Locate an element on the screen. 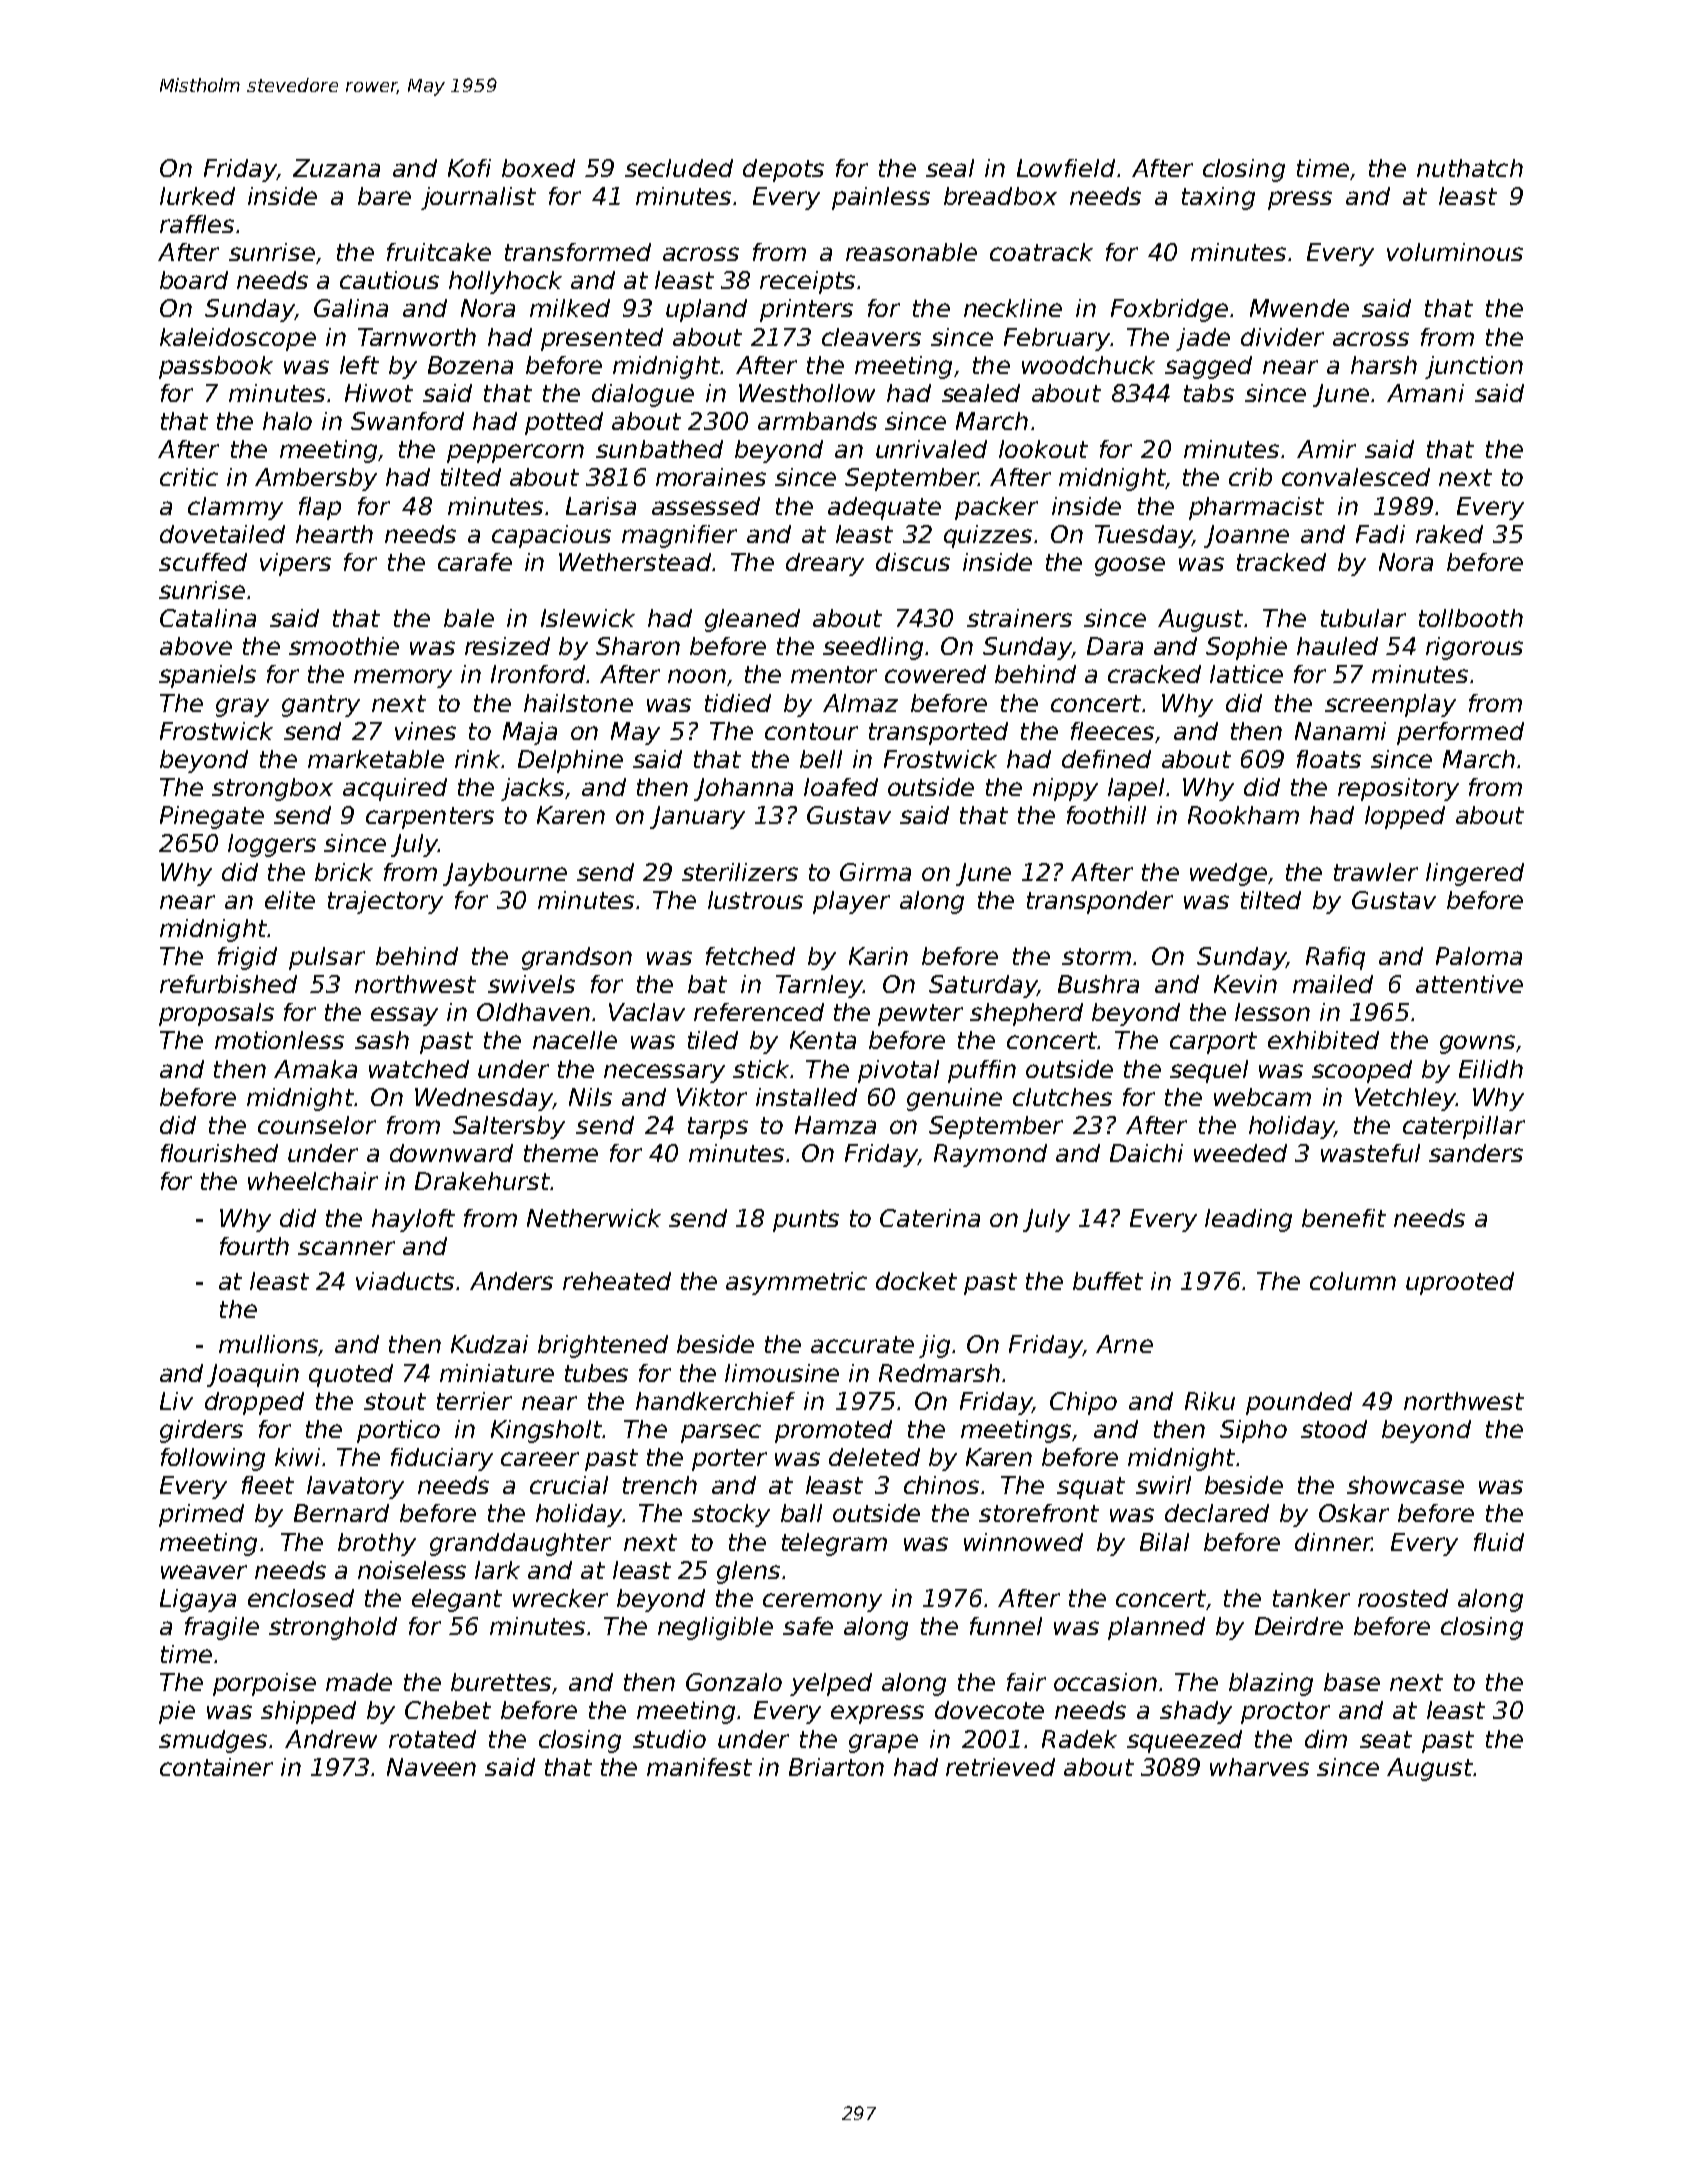  leading is located at coordinates (1248, 1220).
